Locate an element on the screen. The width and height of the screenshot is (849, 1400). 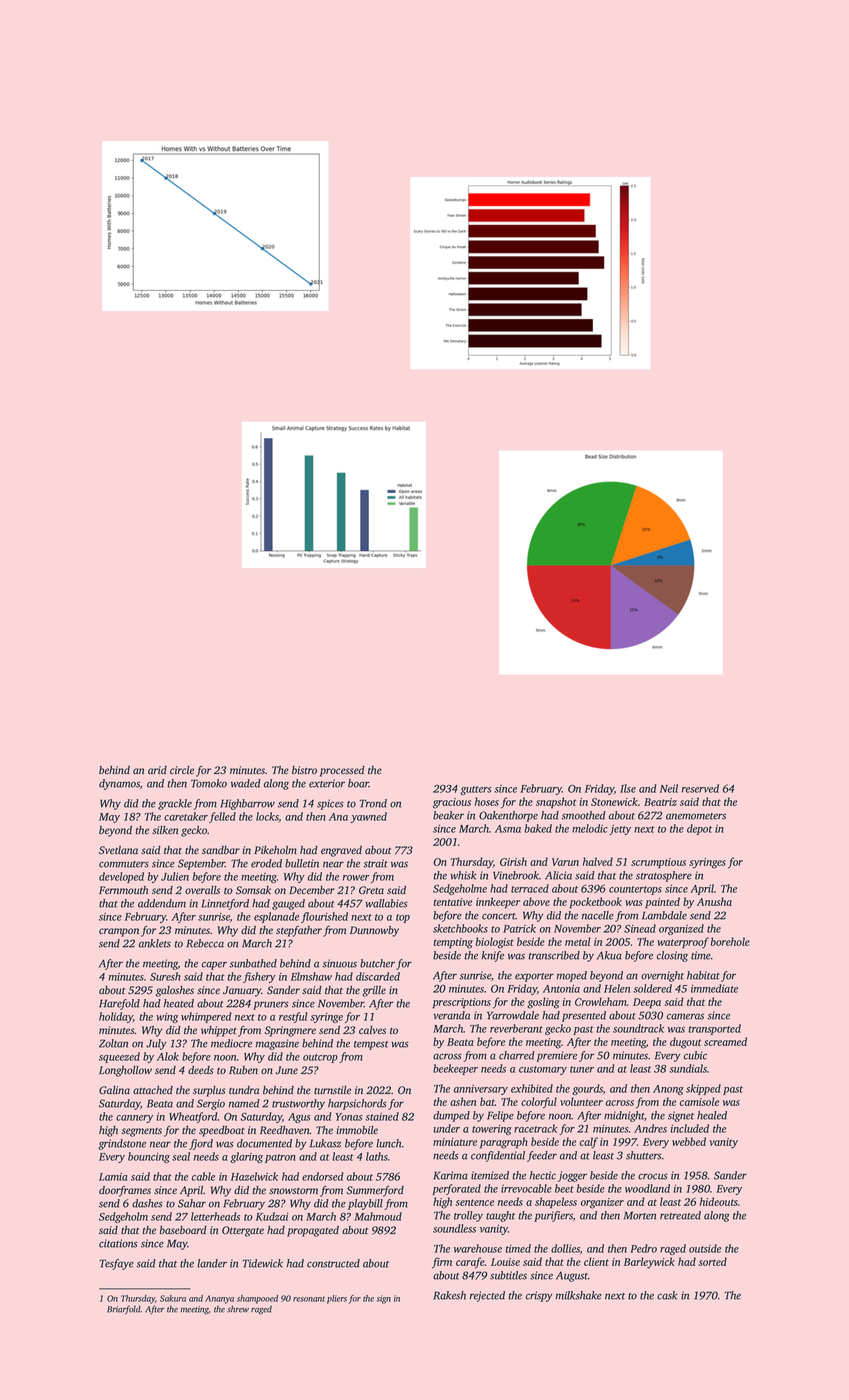
Neil is located at coordinates (669, 788).
